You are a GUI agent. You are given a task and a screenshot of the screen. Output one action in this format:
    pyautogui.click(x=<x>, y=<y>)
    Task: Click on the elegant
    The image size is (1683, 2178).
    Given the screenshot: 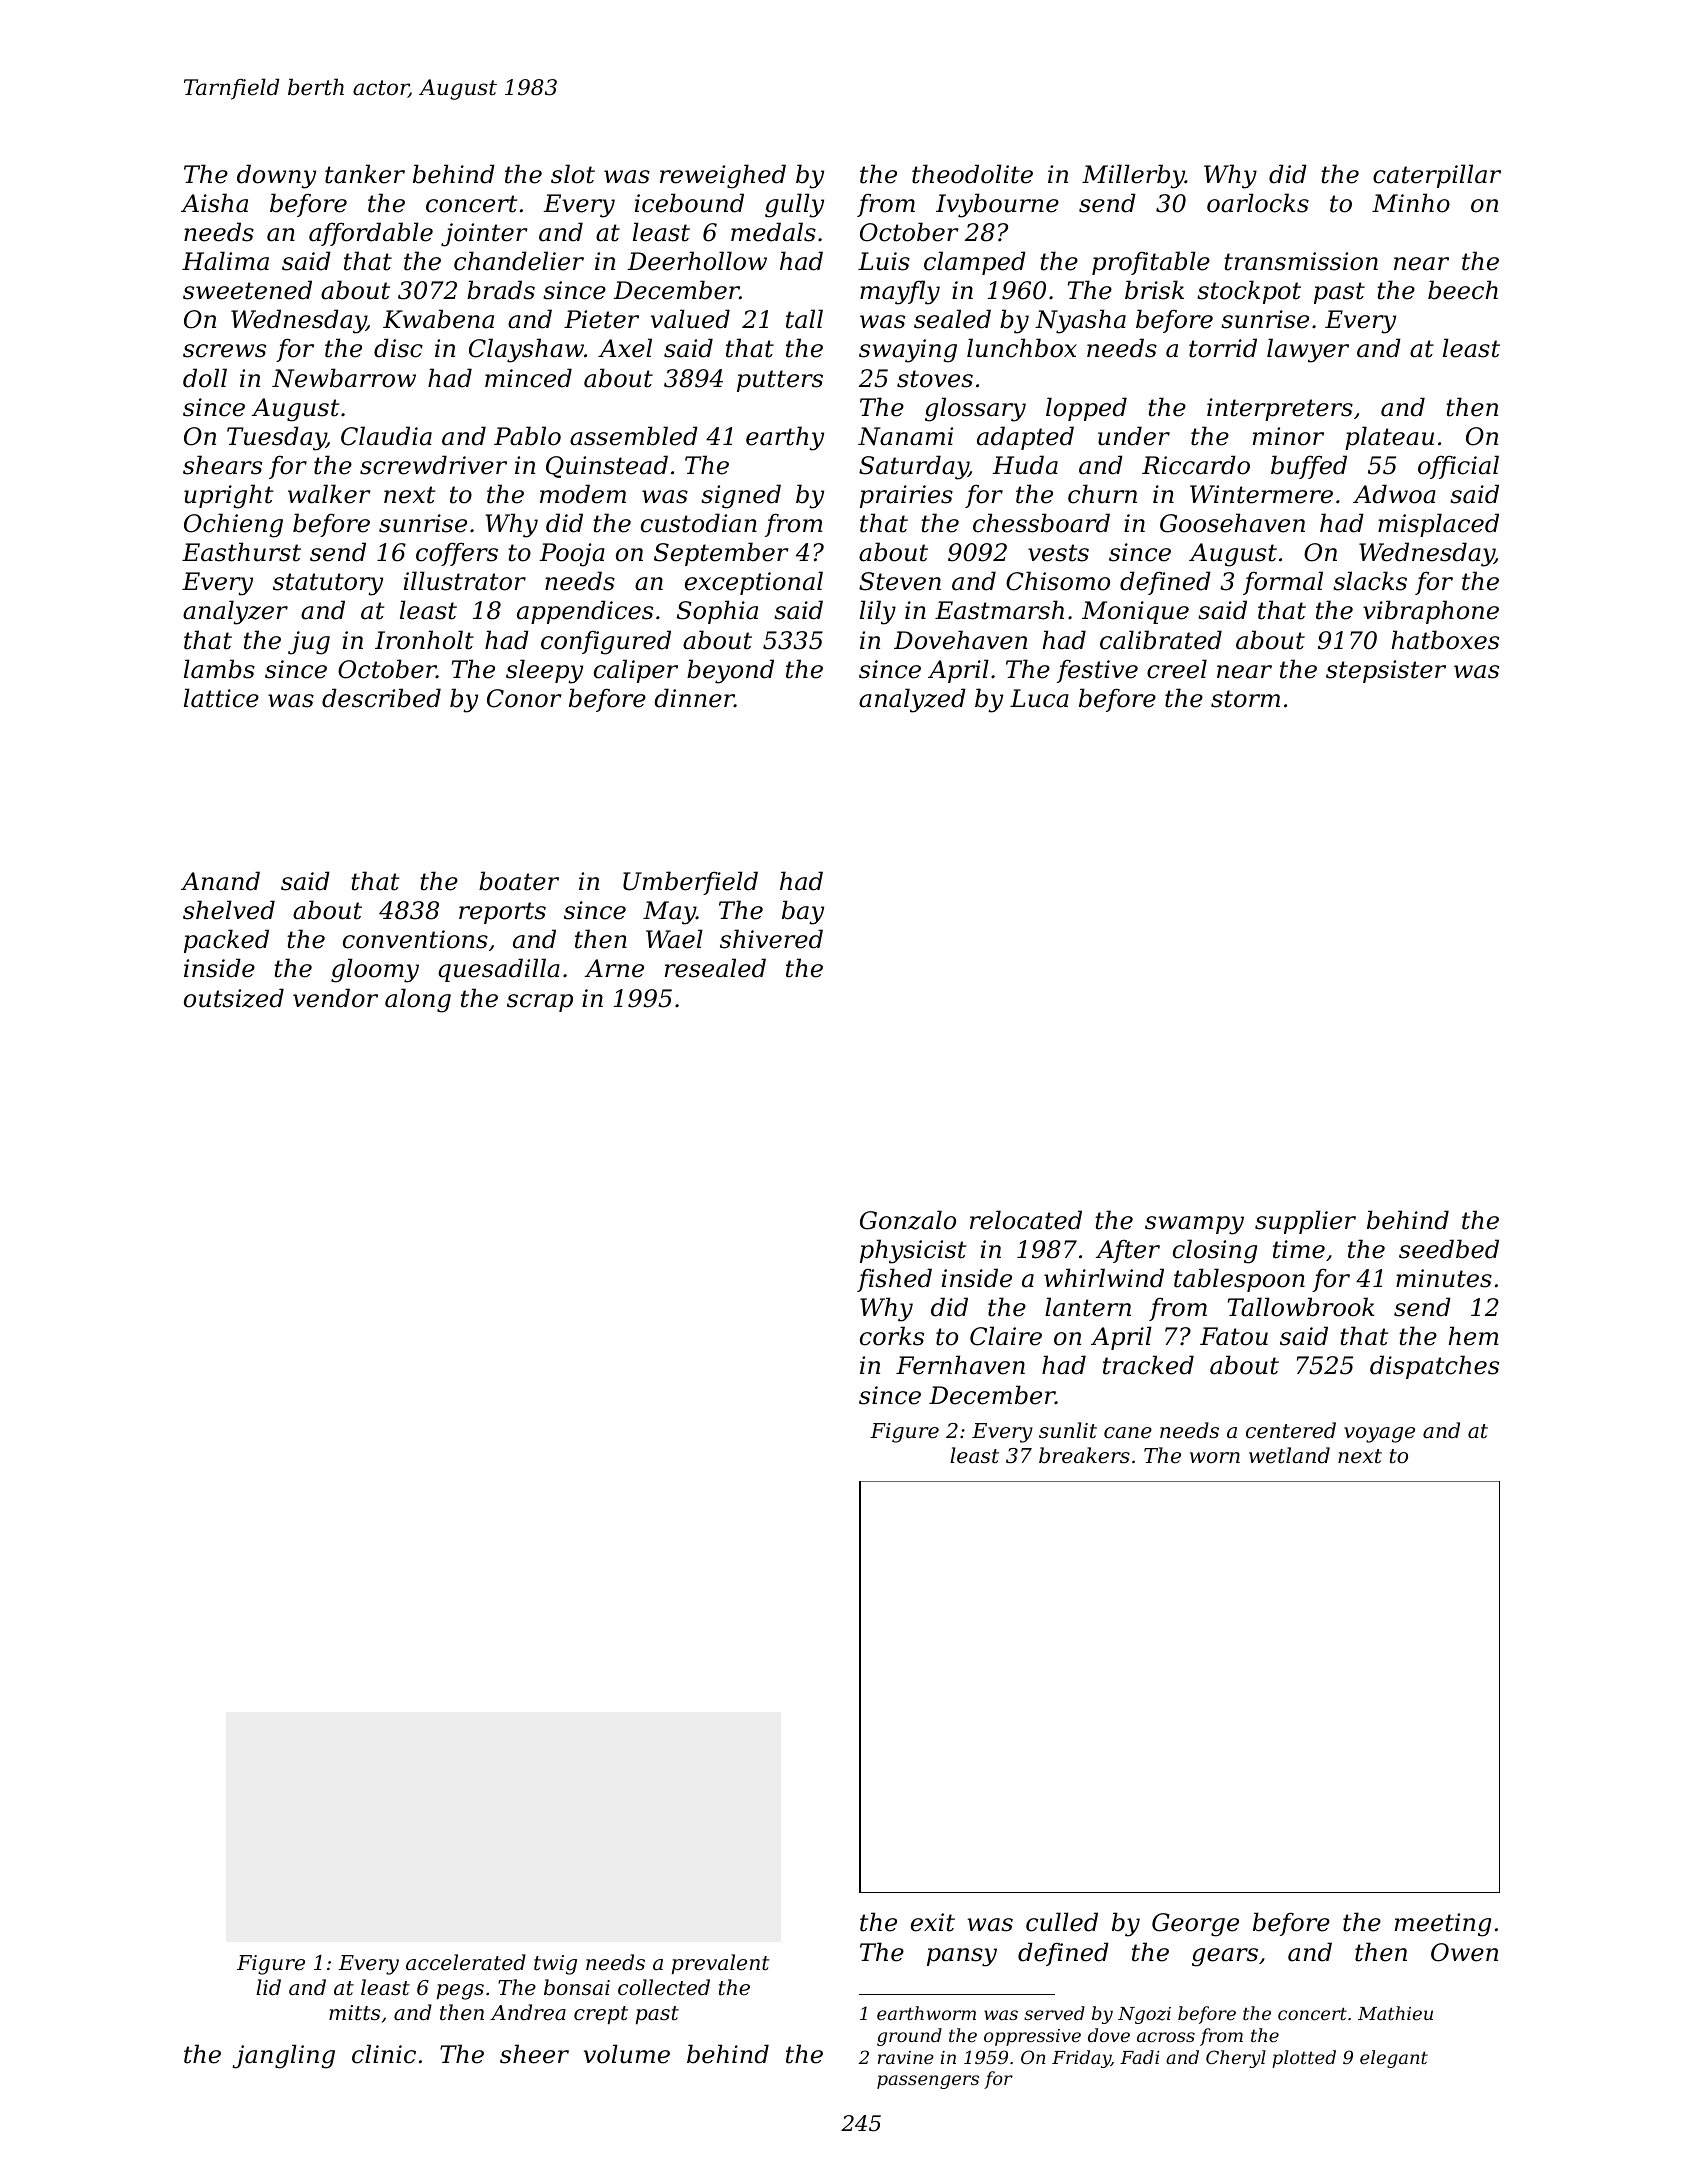 What is the action you would take?
    pyautogui.click(x=1394, y=2059)
